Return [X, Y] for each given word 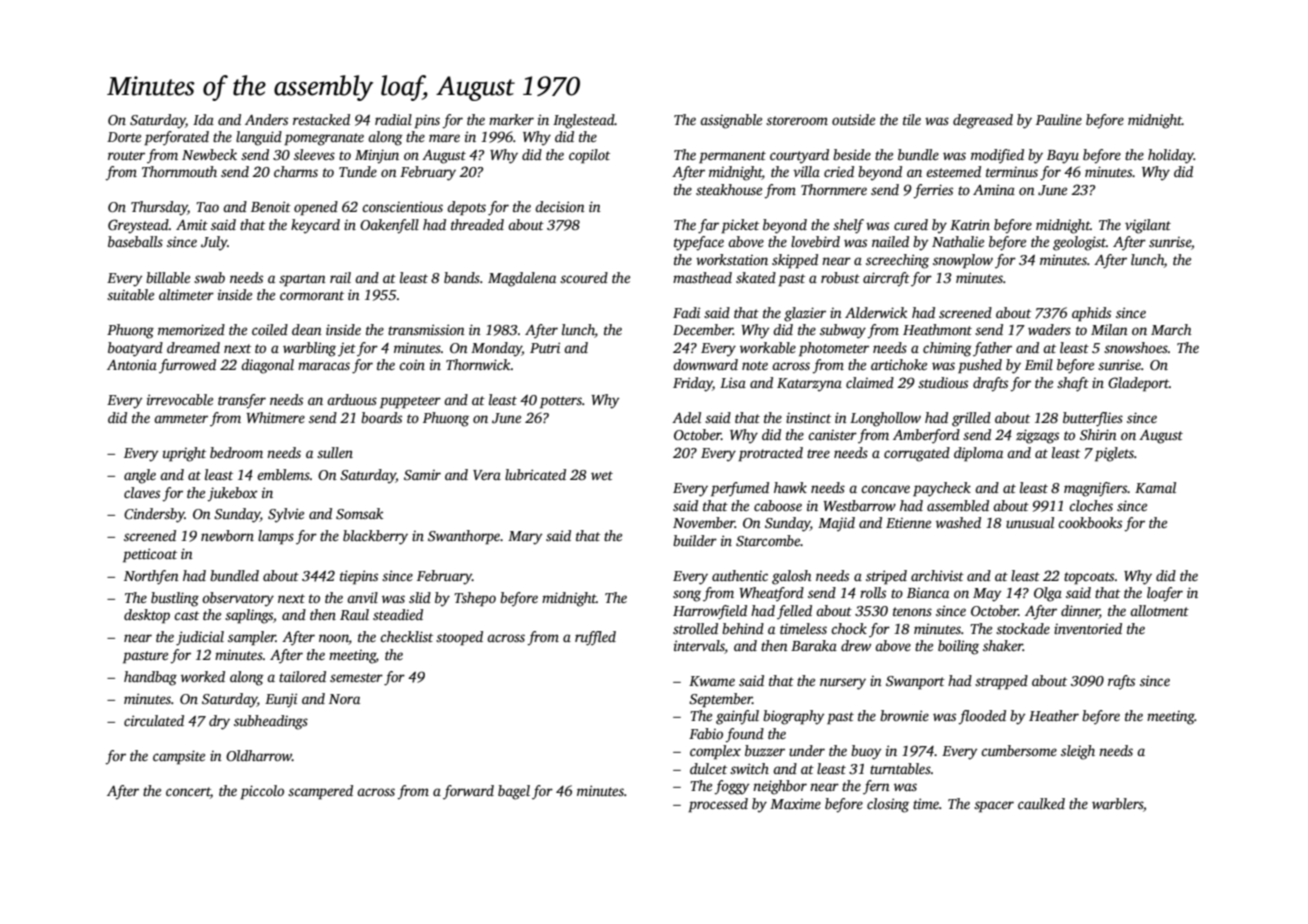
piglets [1114, 454]
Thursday [159, 208]
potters [561, 402]
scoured [584, 277]
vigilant [1148, 226]
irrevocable [180, 399]
